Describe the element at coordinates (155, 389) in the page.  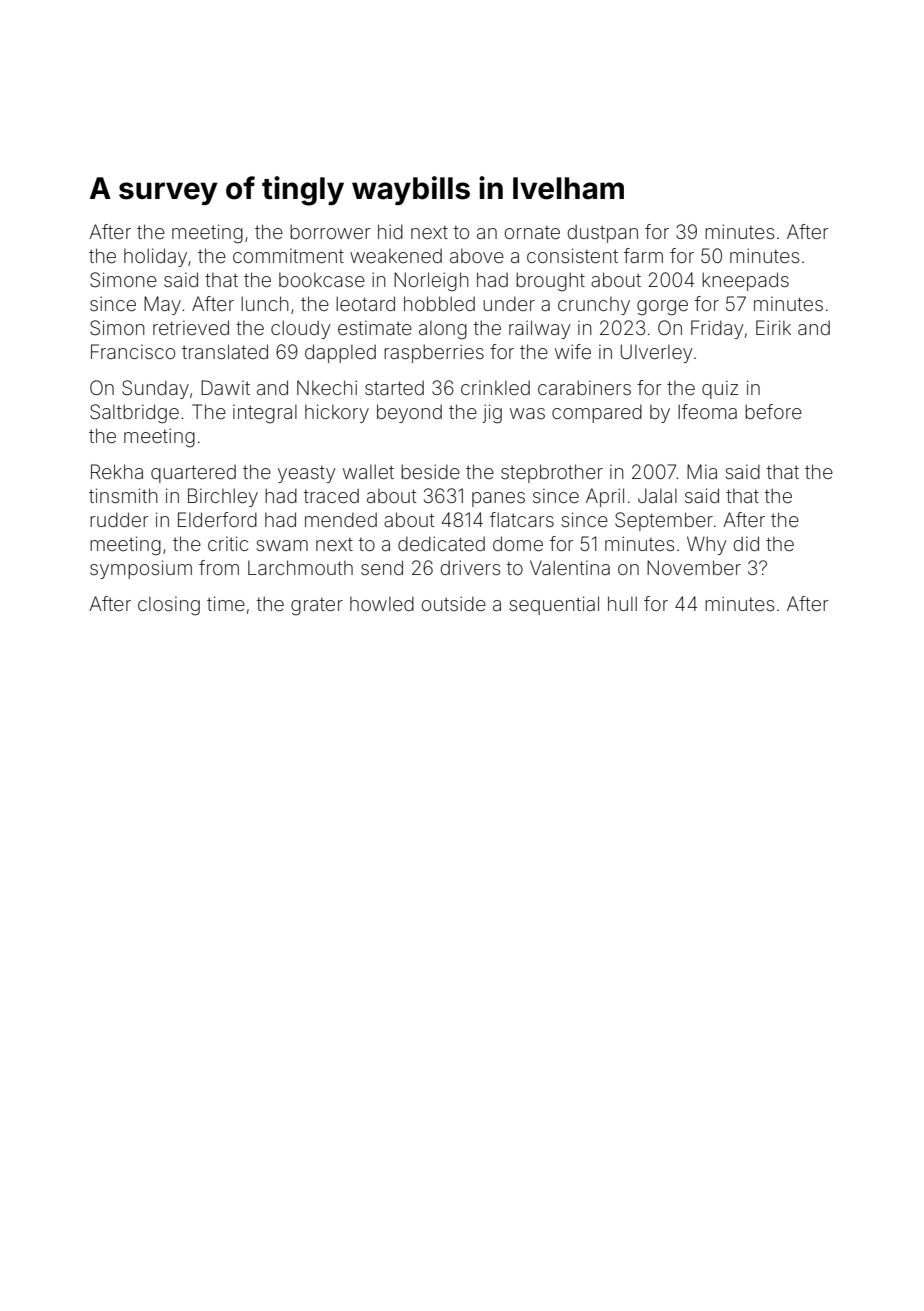
I see `Sunday` at that location.
